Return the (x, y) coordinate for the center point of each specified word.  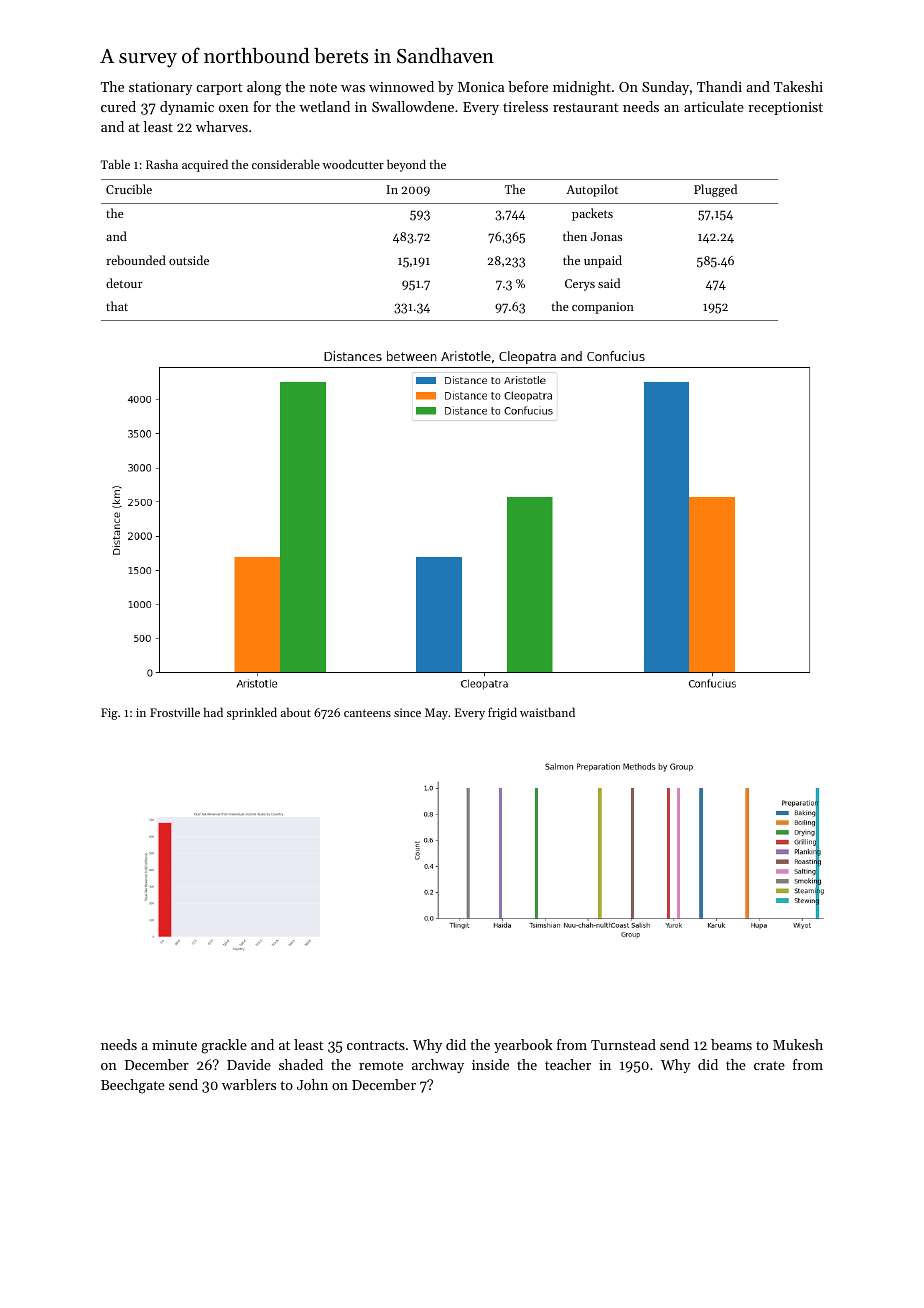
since (407, 712)
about (296, 712)
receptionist (785, 108)
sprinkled (252, 713)
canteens (367, 713)
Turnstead (623, 1044)
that (117, 306)
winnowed (401, 86)
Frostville (175, 712)
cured (118, 106)
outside (189, 260)
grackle (224, 1046)
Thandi (719, 86)
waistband (547, 712)
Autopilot (592, 190)
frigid (502, 713)
